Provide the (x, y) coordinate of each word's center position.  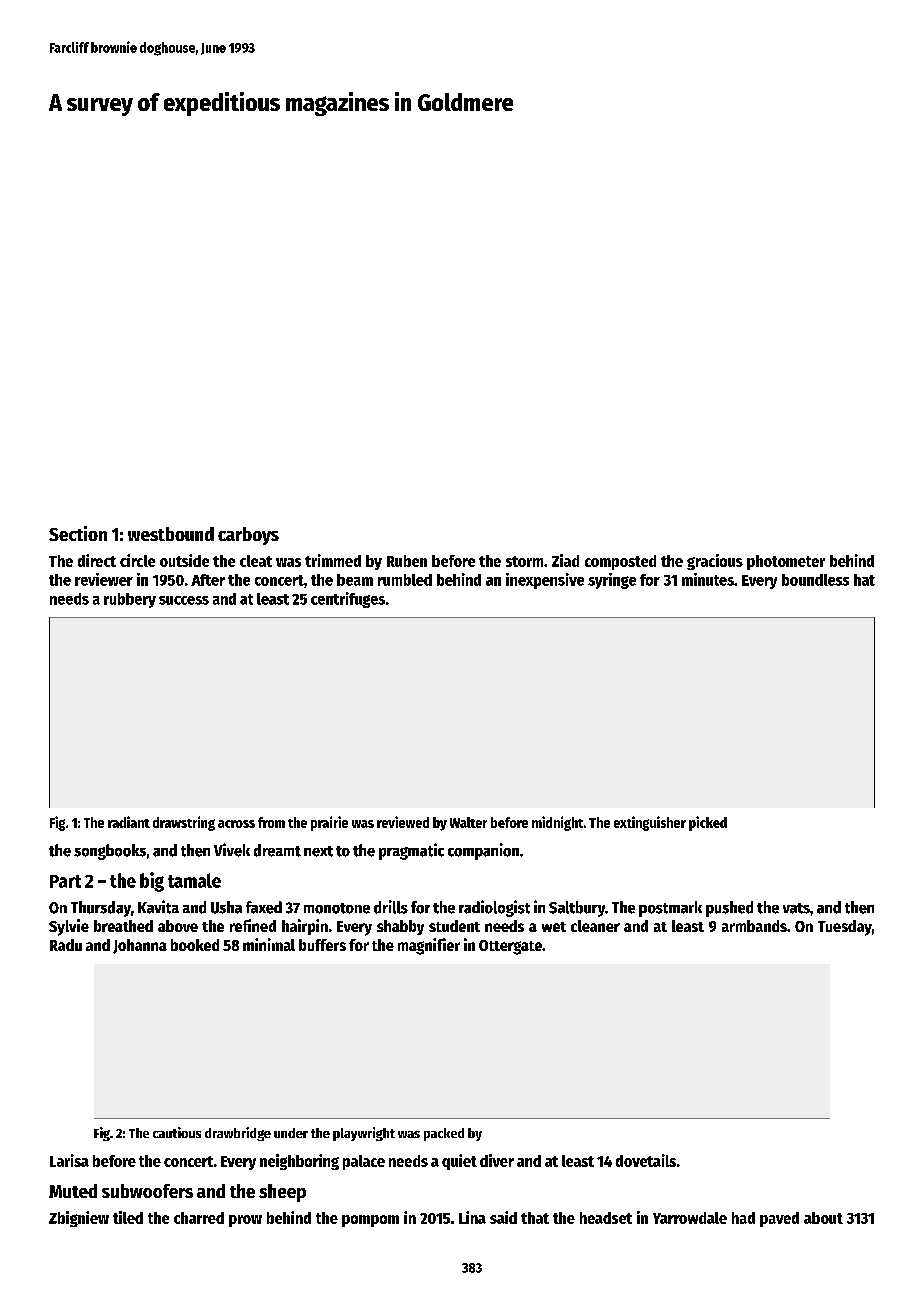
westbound (171, 534)
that (535, 1218)
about (823, 1218)
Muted (73, 1191)
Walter (468, 822)
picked (708, 823)
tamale (194, 880)
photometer (786, 562)
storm (524, 561)
